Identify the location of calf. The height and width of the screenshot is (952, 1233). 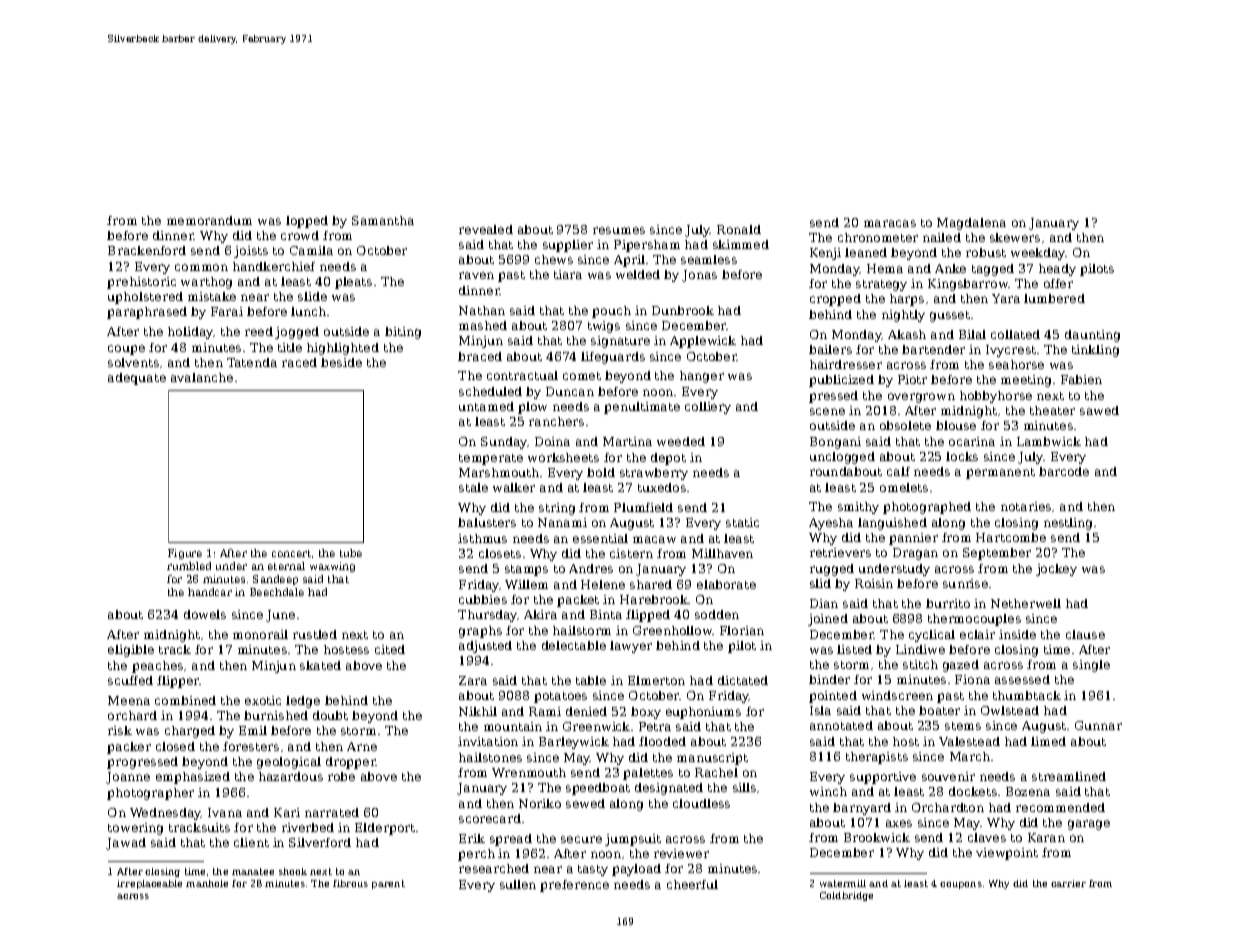
(898, 471).
